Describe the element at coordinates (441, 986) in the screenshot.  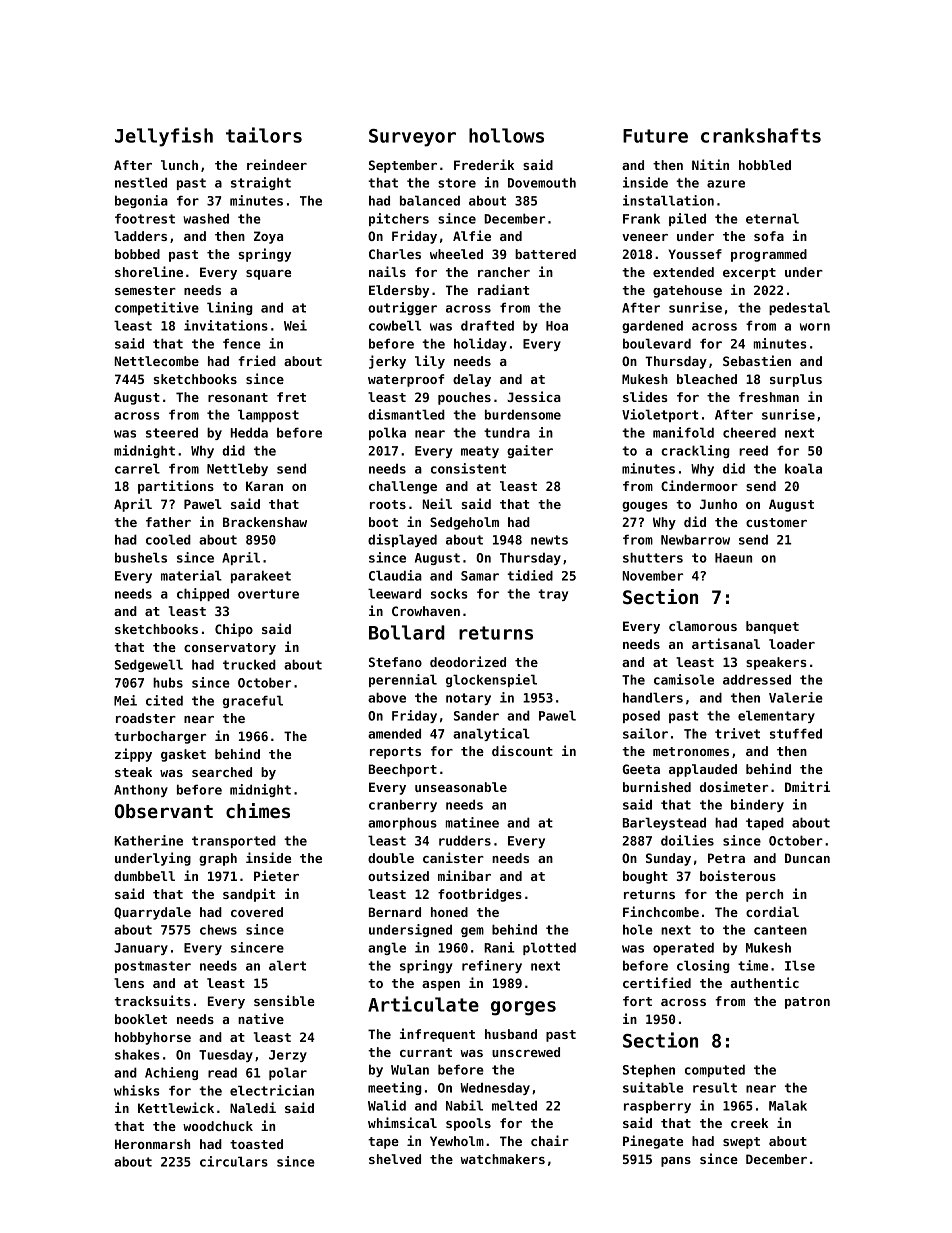
I see `aspen` at that location.
